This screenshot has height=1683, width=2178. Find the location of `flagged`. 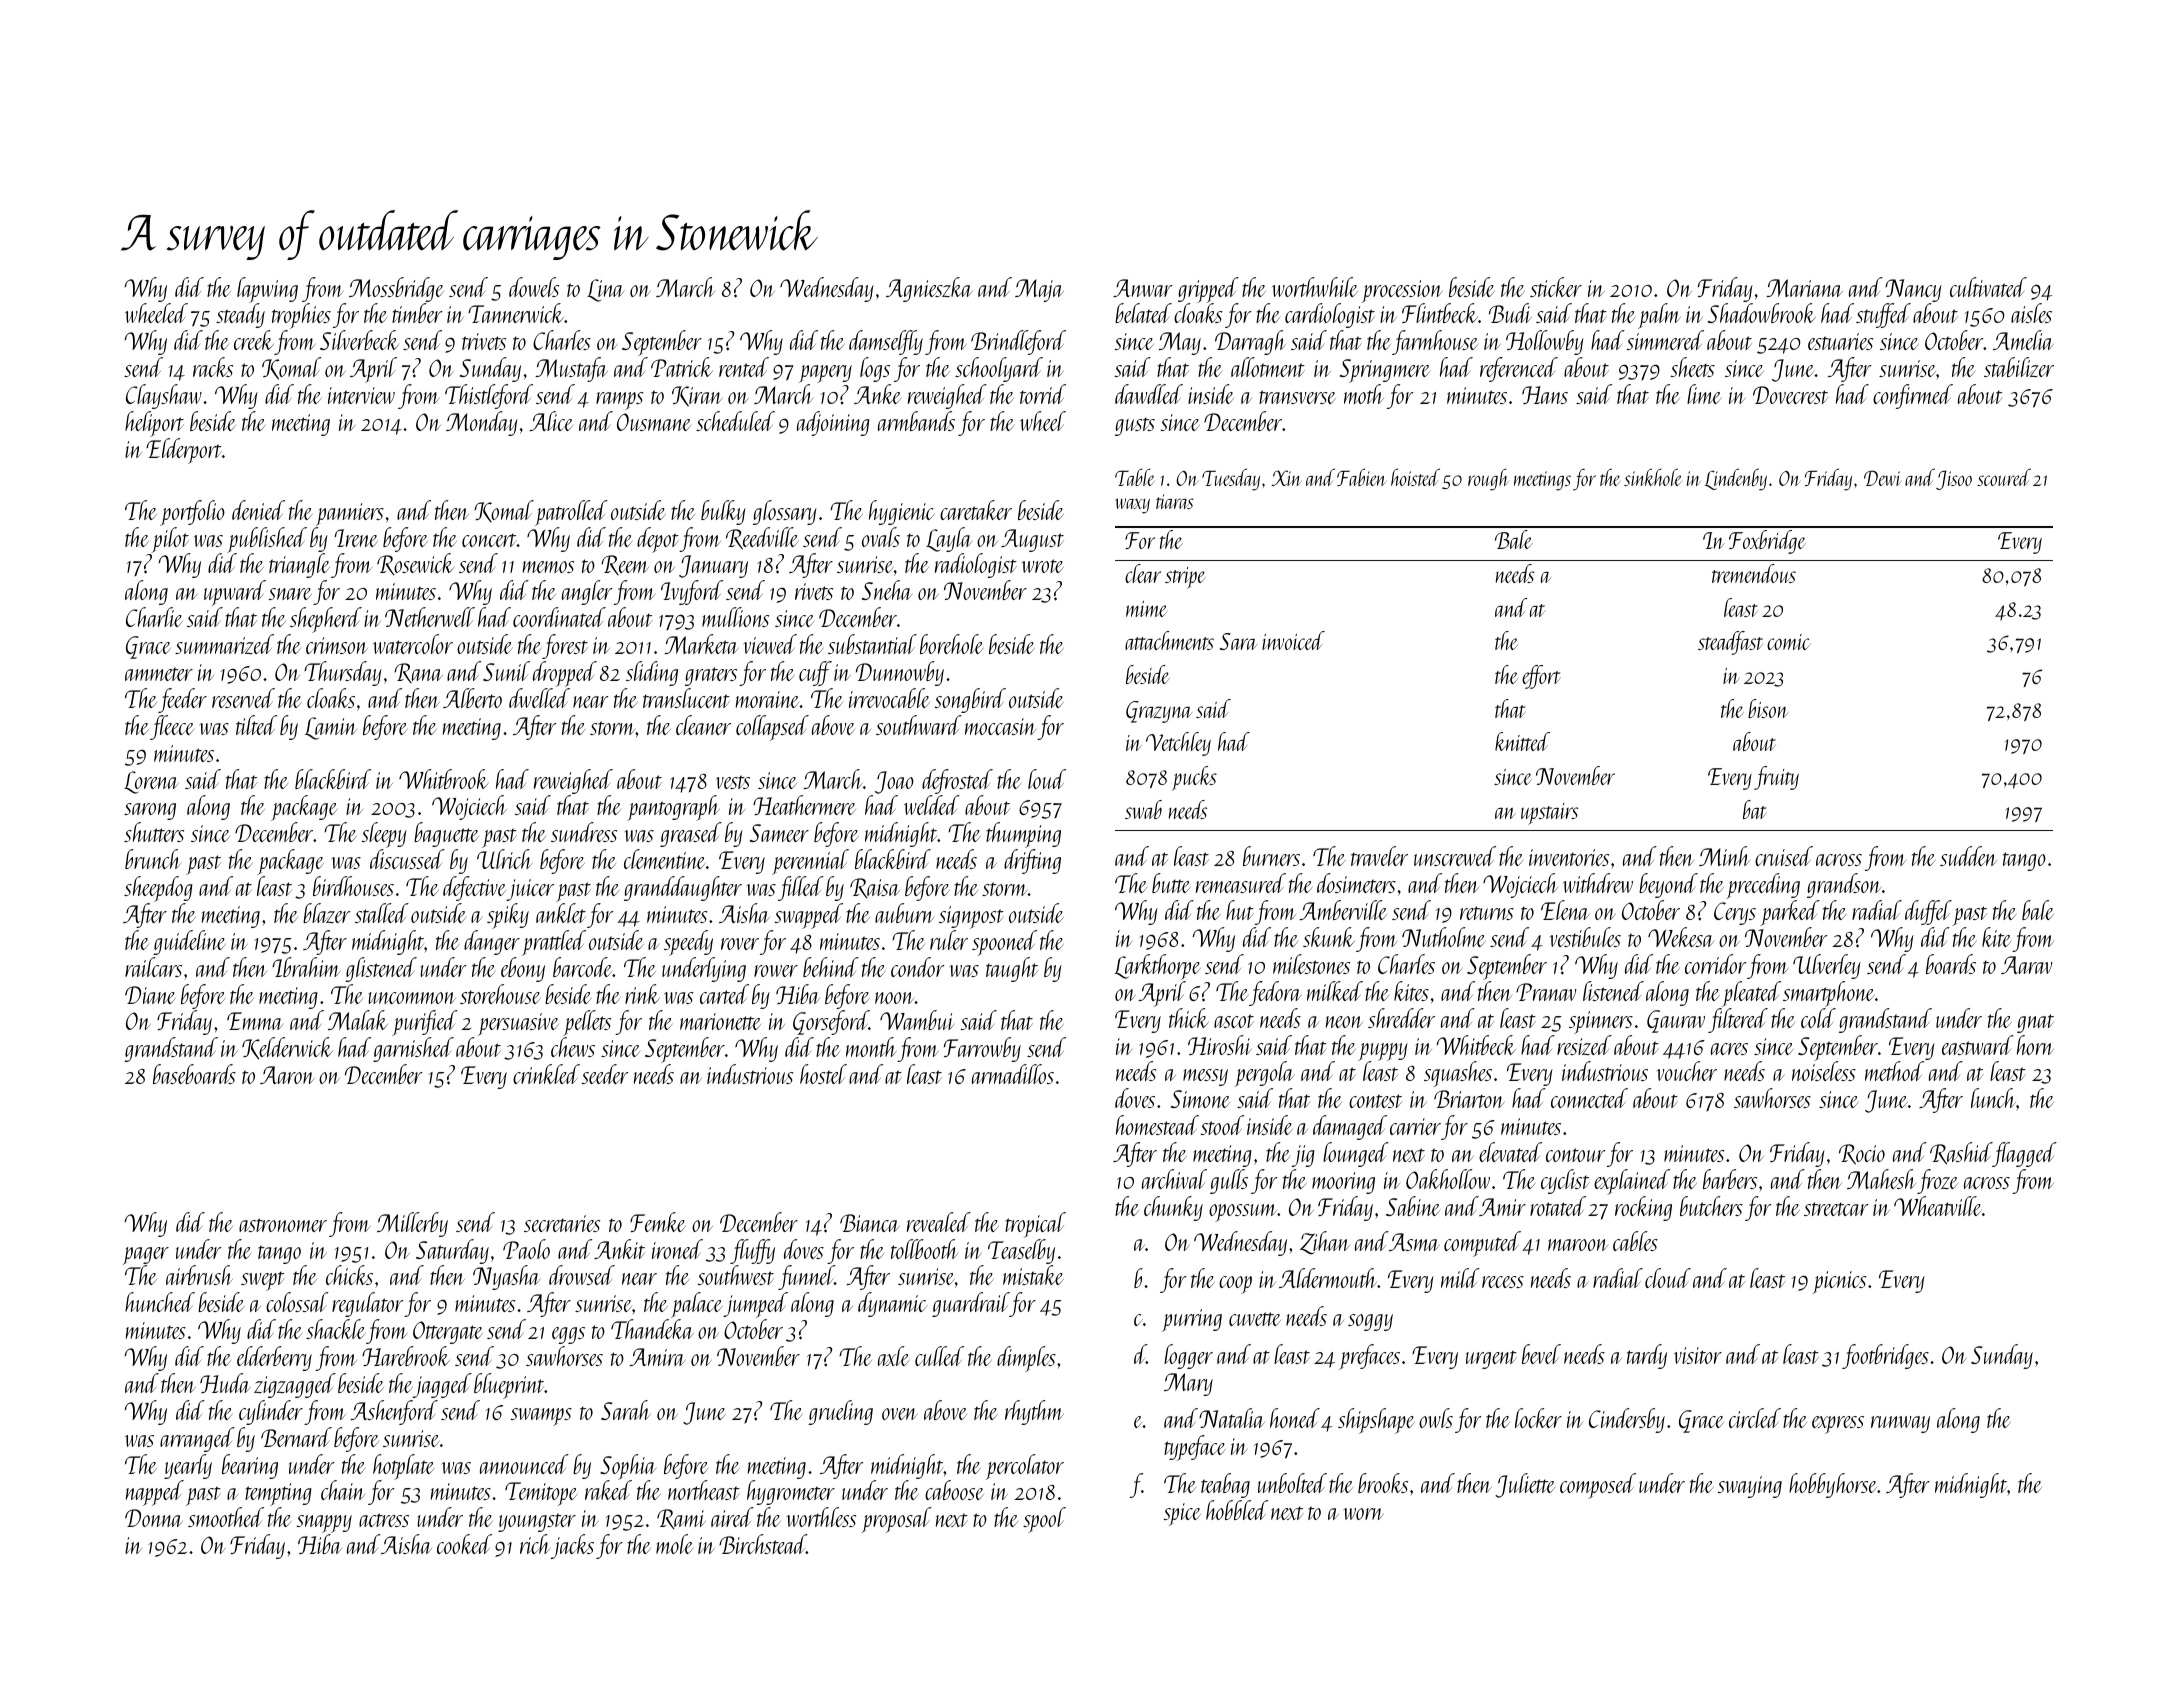

flagged is located at coordinates (2025, 1154).
